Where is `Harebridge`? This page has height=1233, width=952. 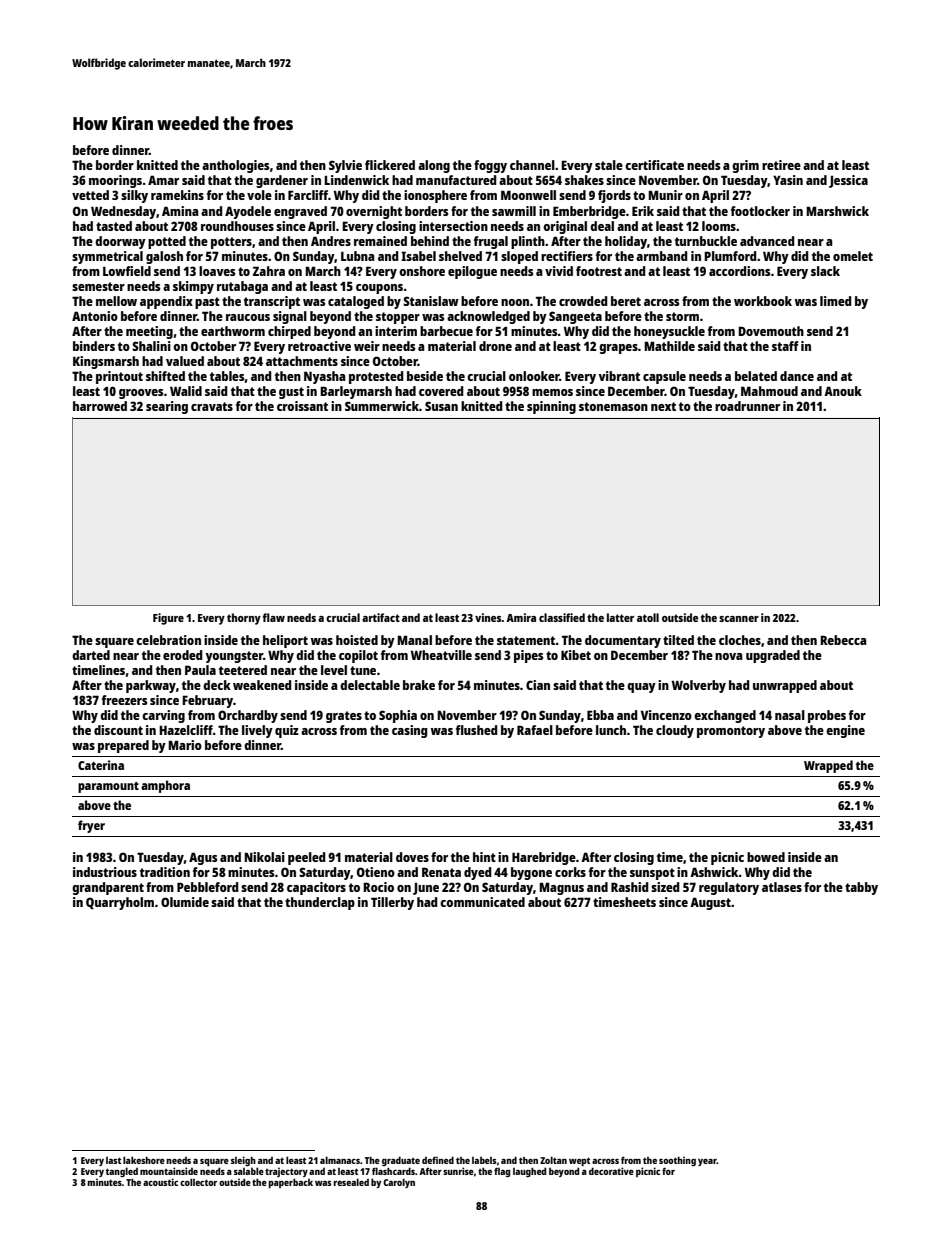
Harebridge is located at coordinates (544, 858).
